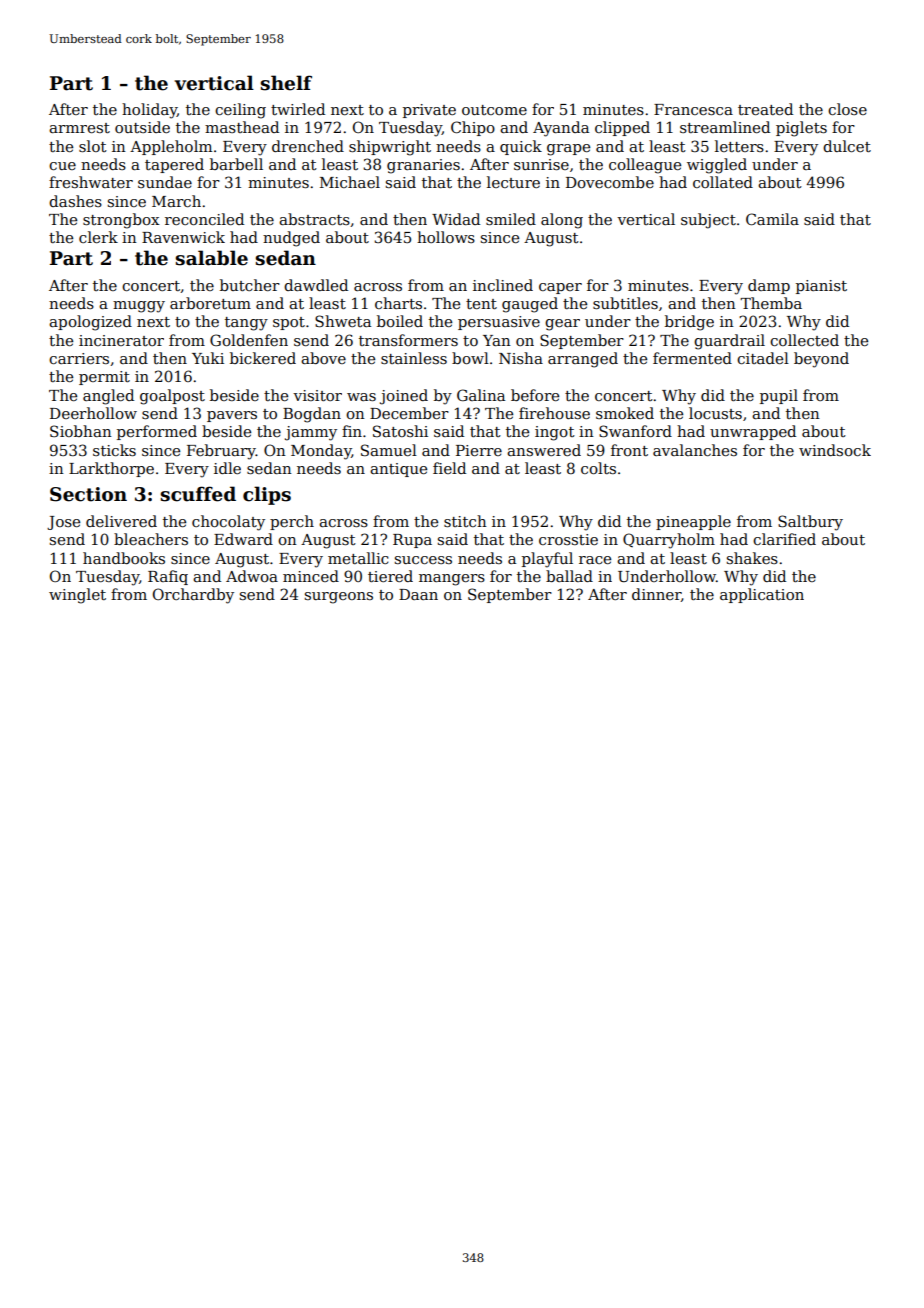 This image has height=1308, width=924. Describe the element at coordinates (398, 303) in the image. I see `charts` at that location.
